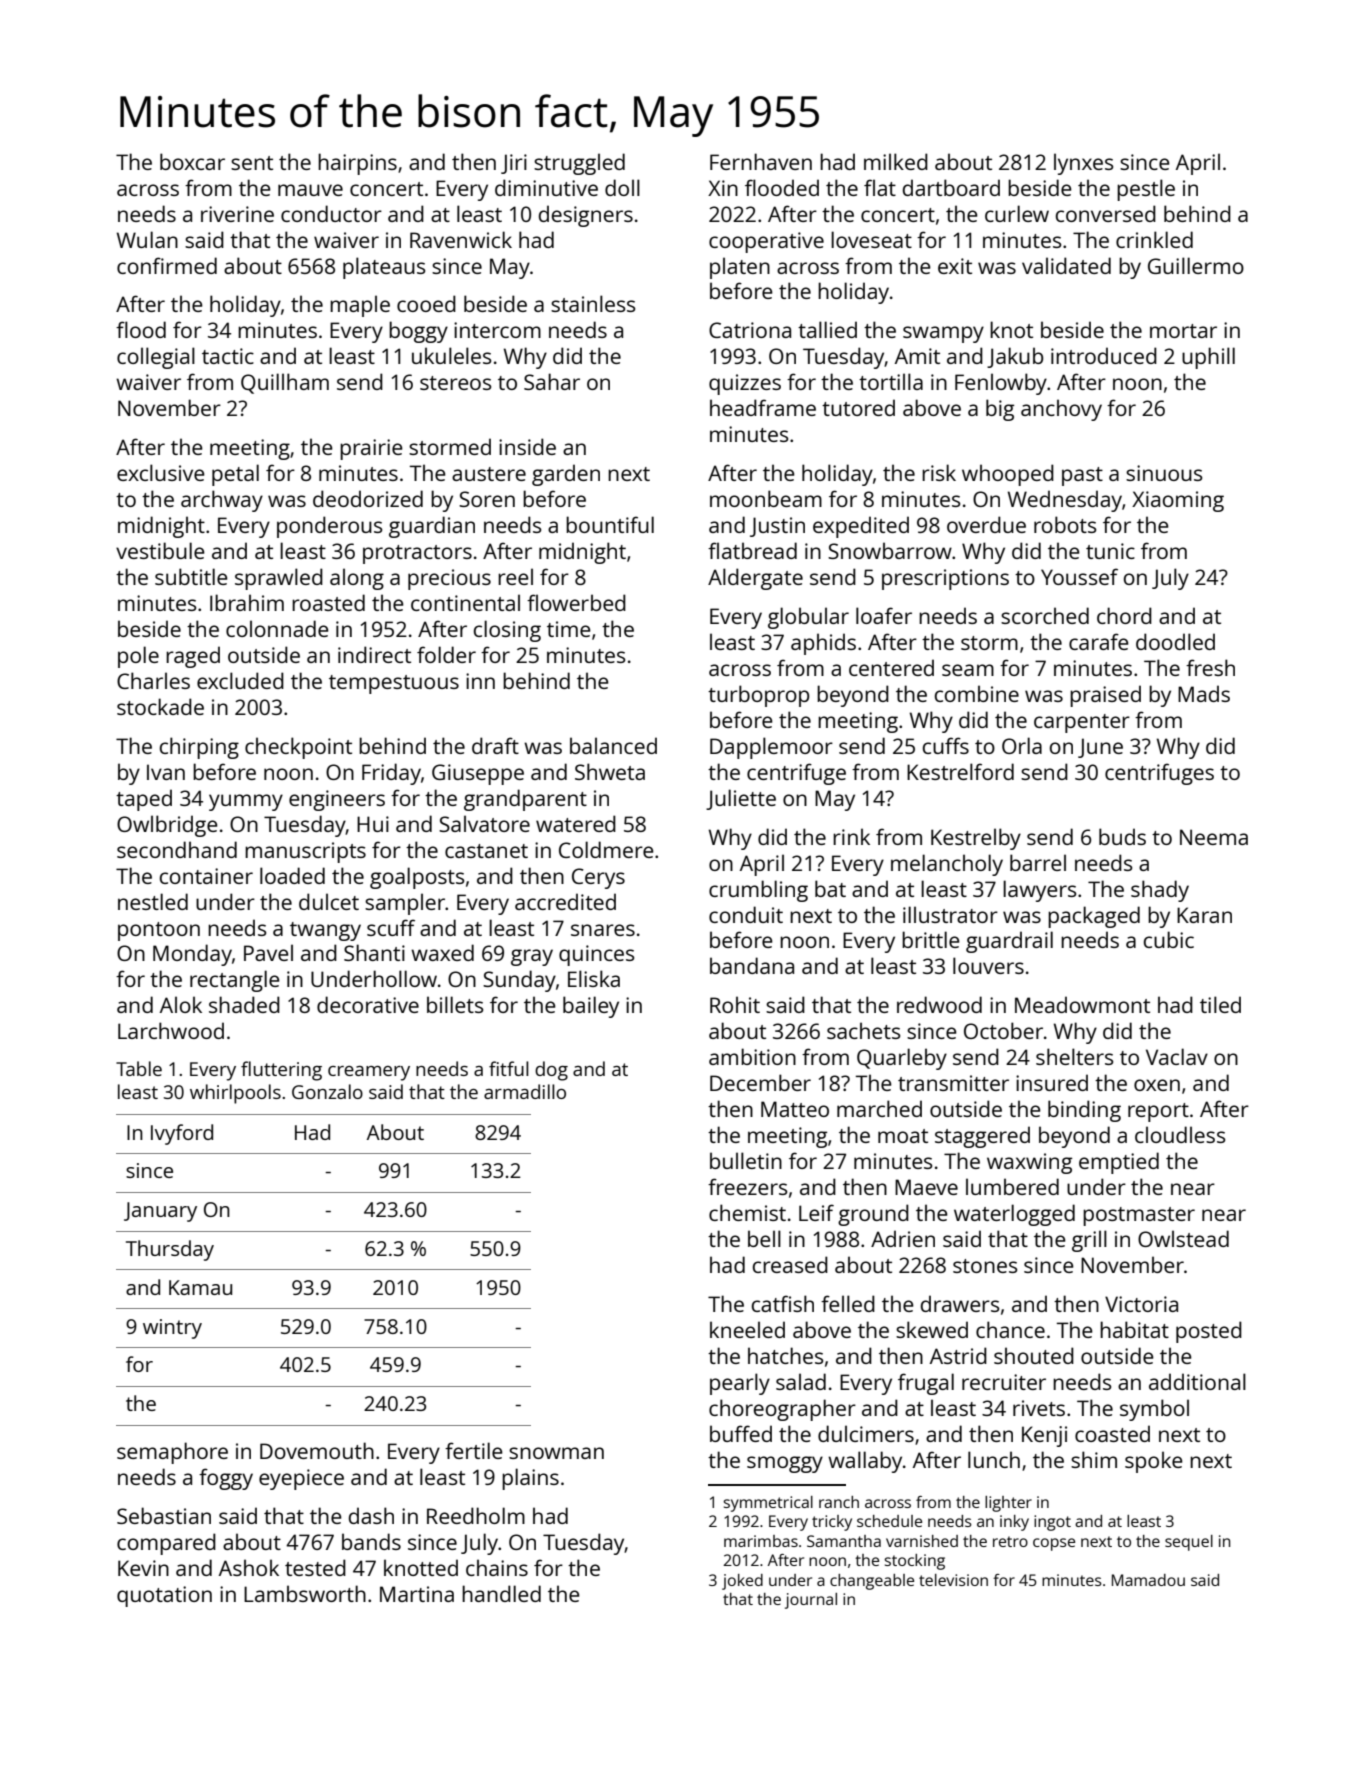 The image size is (1371, 1774). What do you see at coordinates (417, 1594) in the page?
I see `Martina` at bounding box center [417, 1594].
